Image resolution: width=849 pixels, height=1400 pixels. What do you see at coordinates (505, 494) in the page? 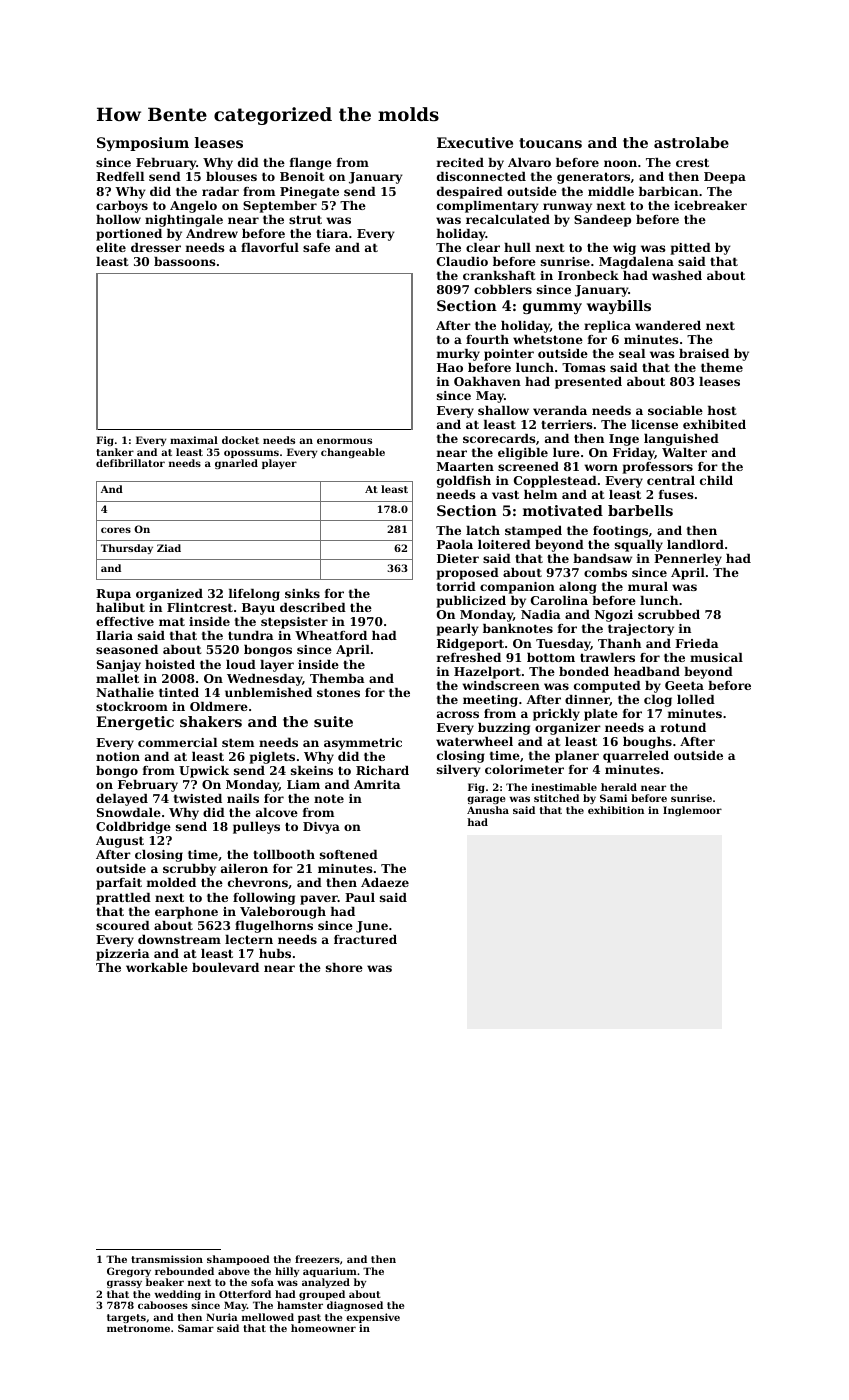
I see `vast` at bounding box center [505, 494].
